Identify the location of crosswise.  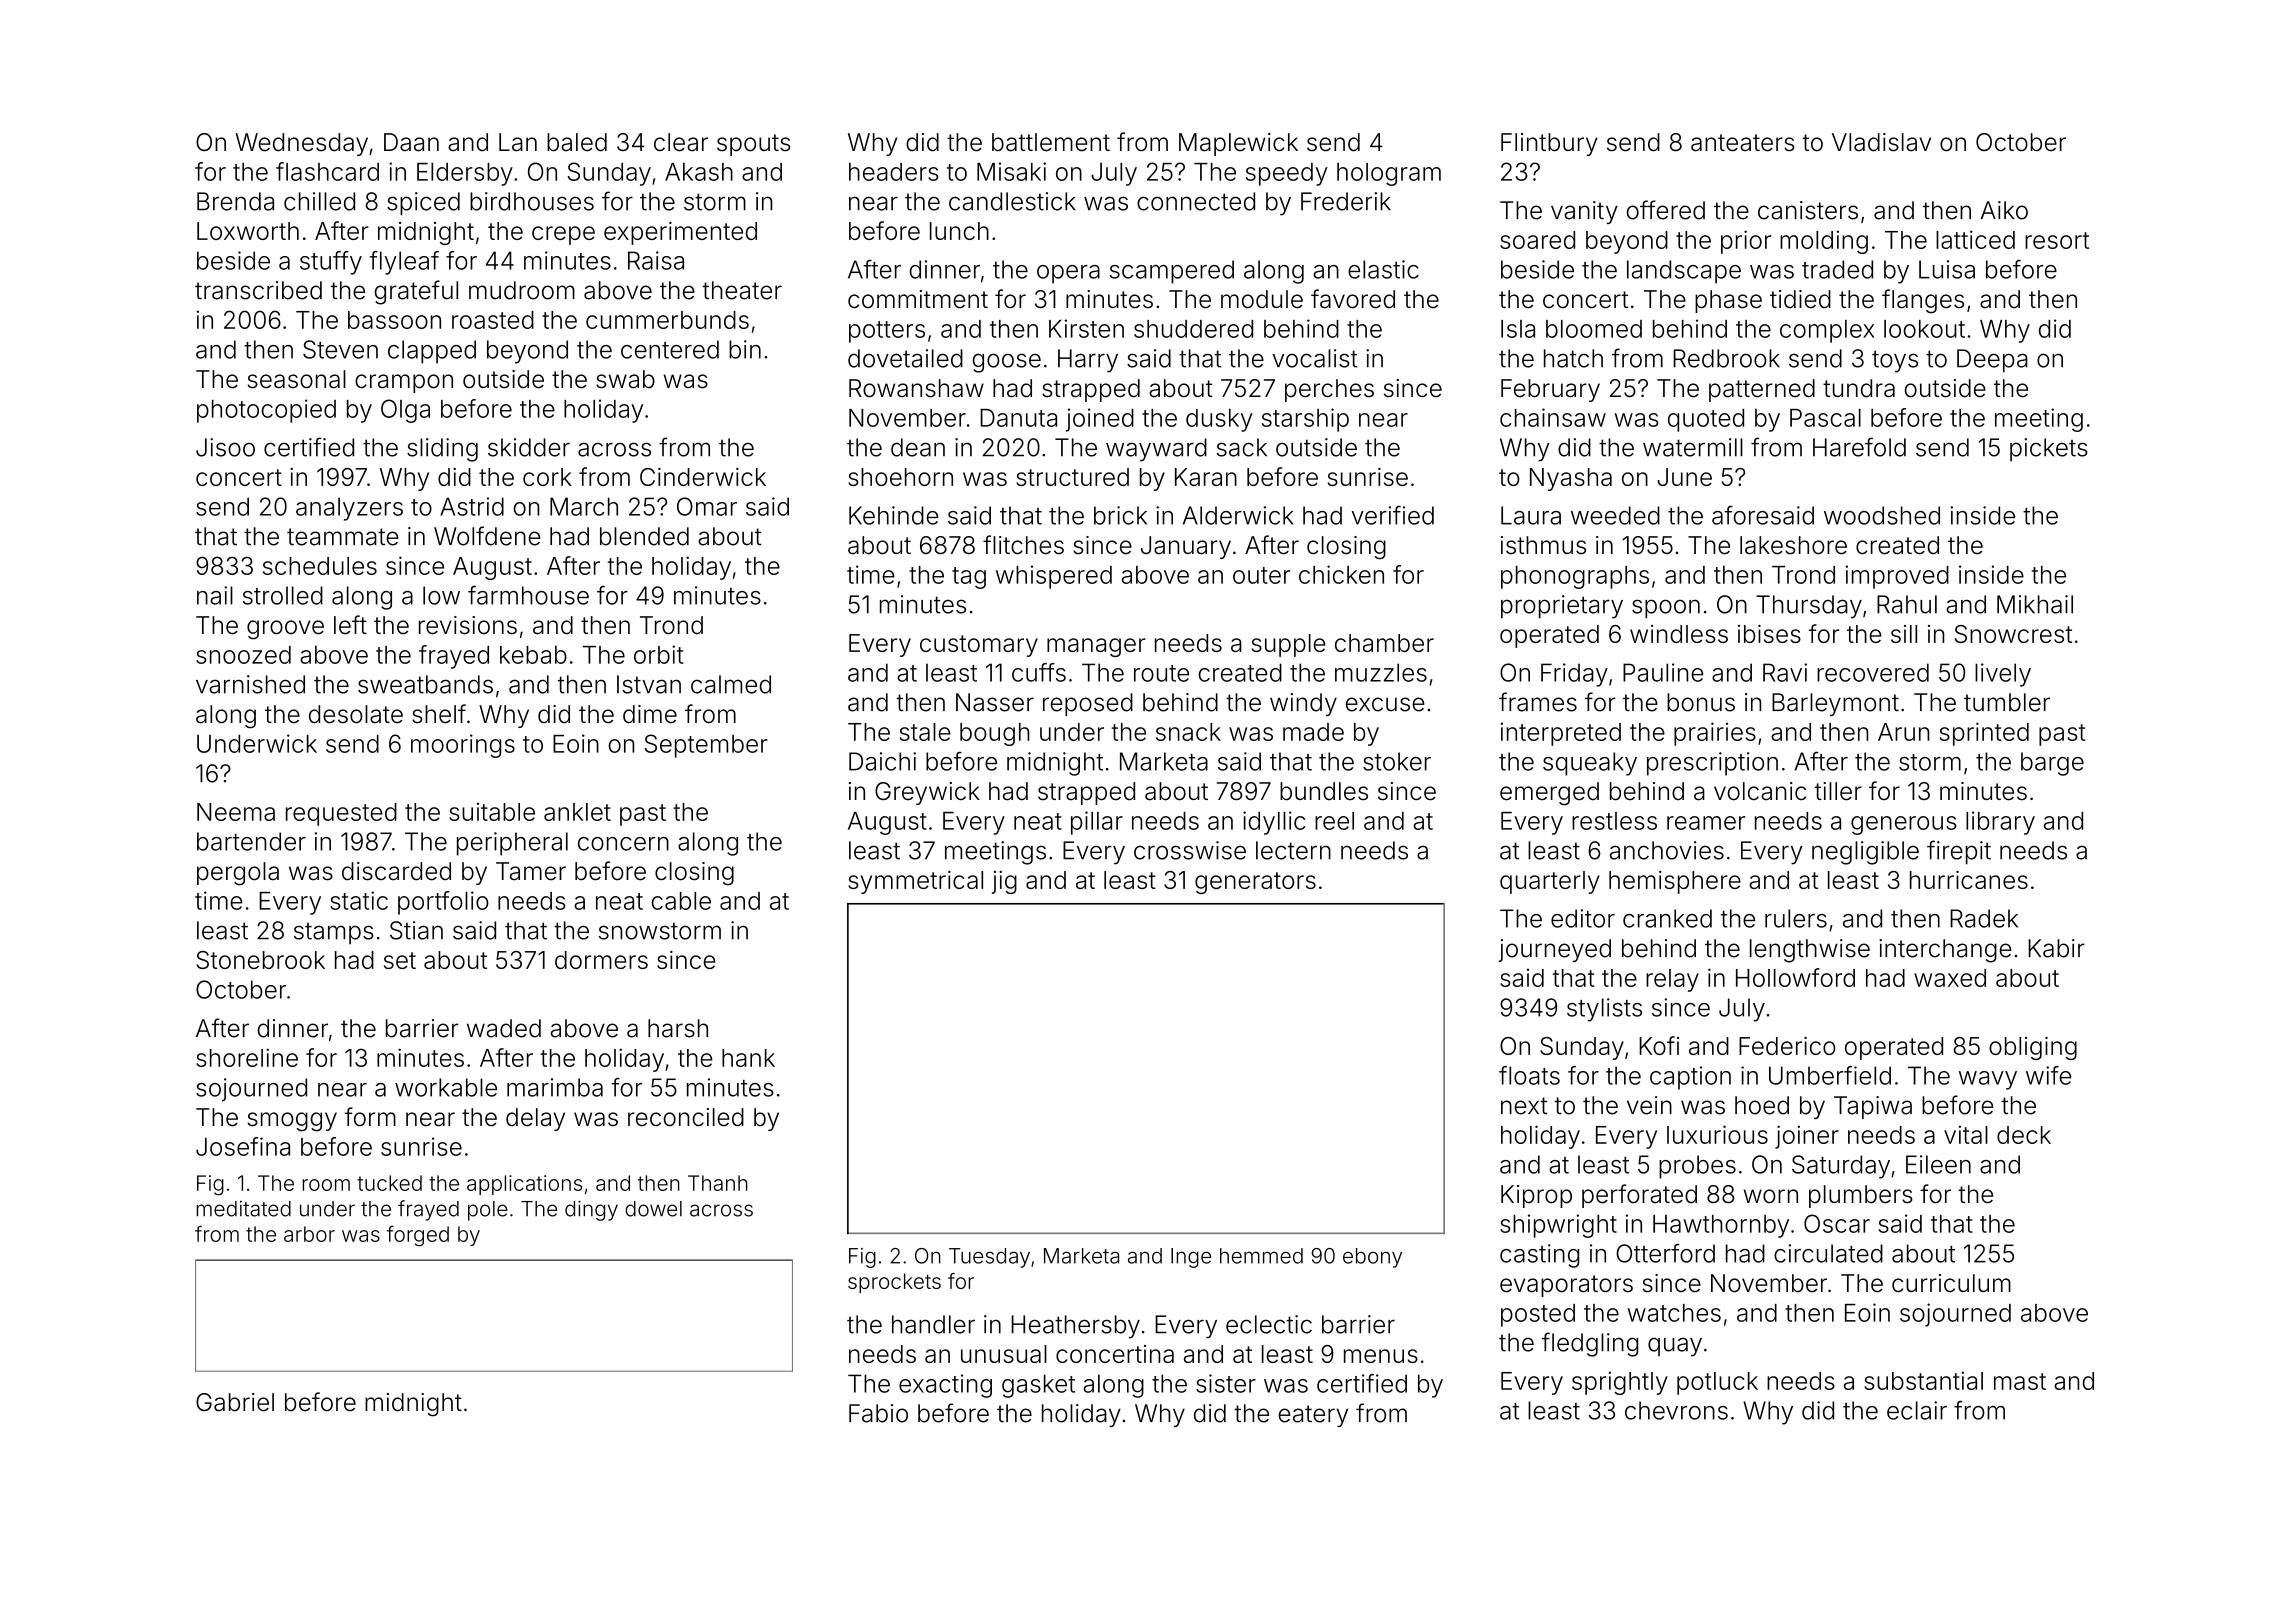
(1190, 850).
